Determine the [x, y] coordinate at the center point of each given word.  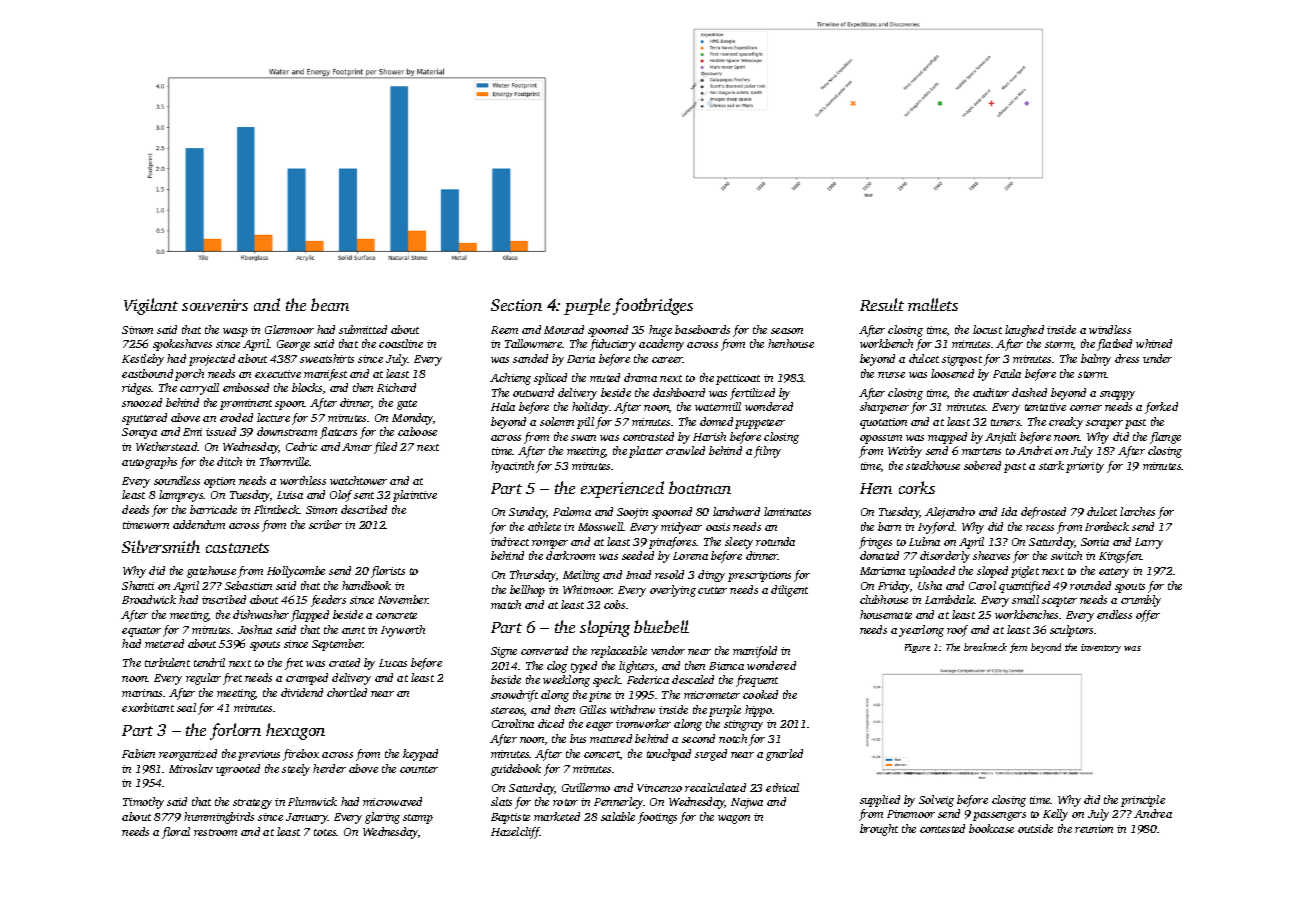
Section [516, 305]
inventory [1101, 648]
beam [330, 304]
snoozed [142, 402]
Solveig [936, 801]
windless [1110, 329]
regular [203, 679]
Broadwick [149, 599]
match [506, 604]
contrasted [648, 436]
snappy [1117, 395]
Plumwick [312, 801]
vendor [668, 650]
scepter [1059, 602]
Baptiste [510, 818]
